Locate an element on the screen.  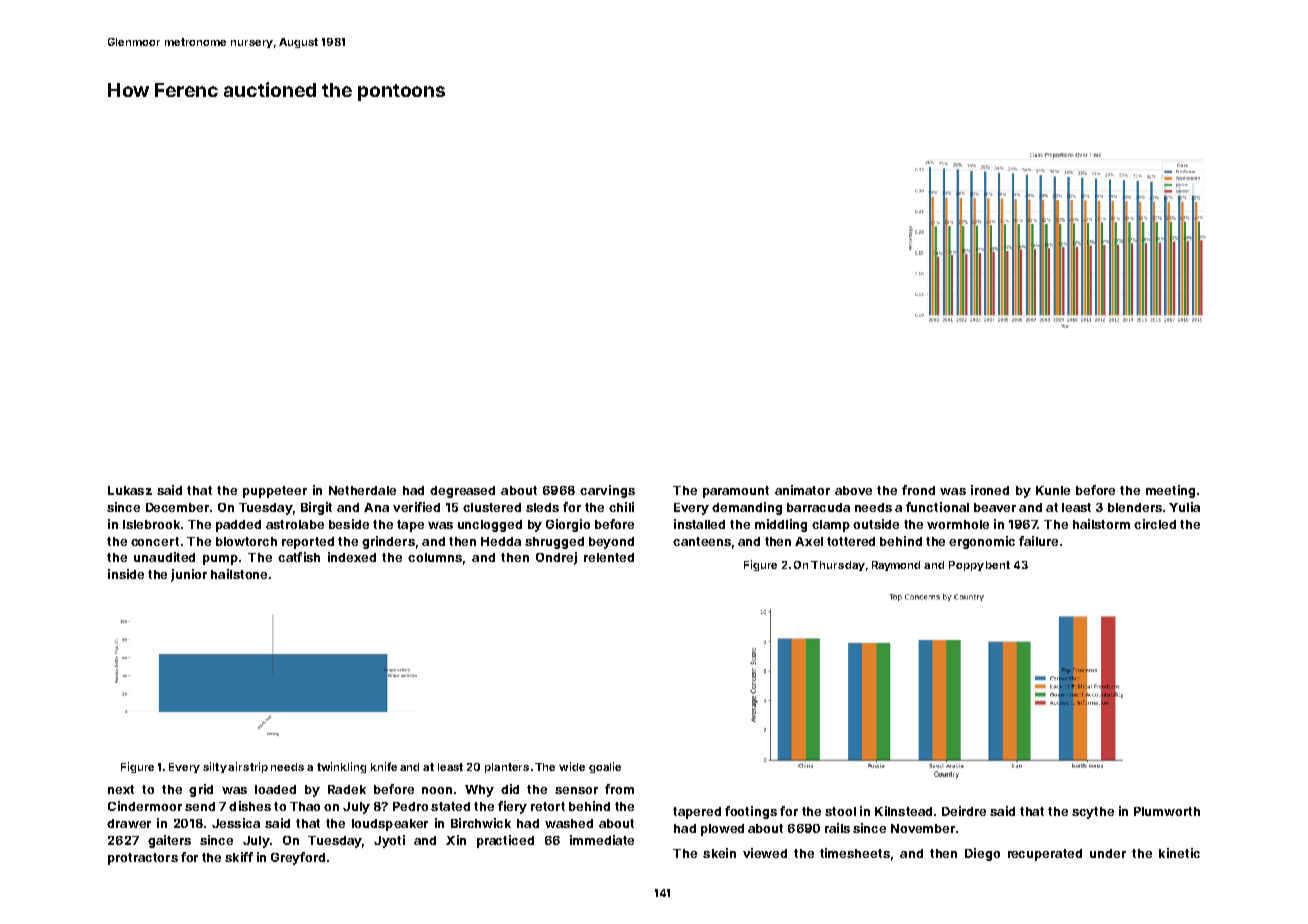
meeting is located at coordinates (1170, 491).
